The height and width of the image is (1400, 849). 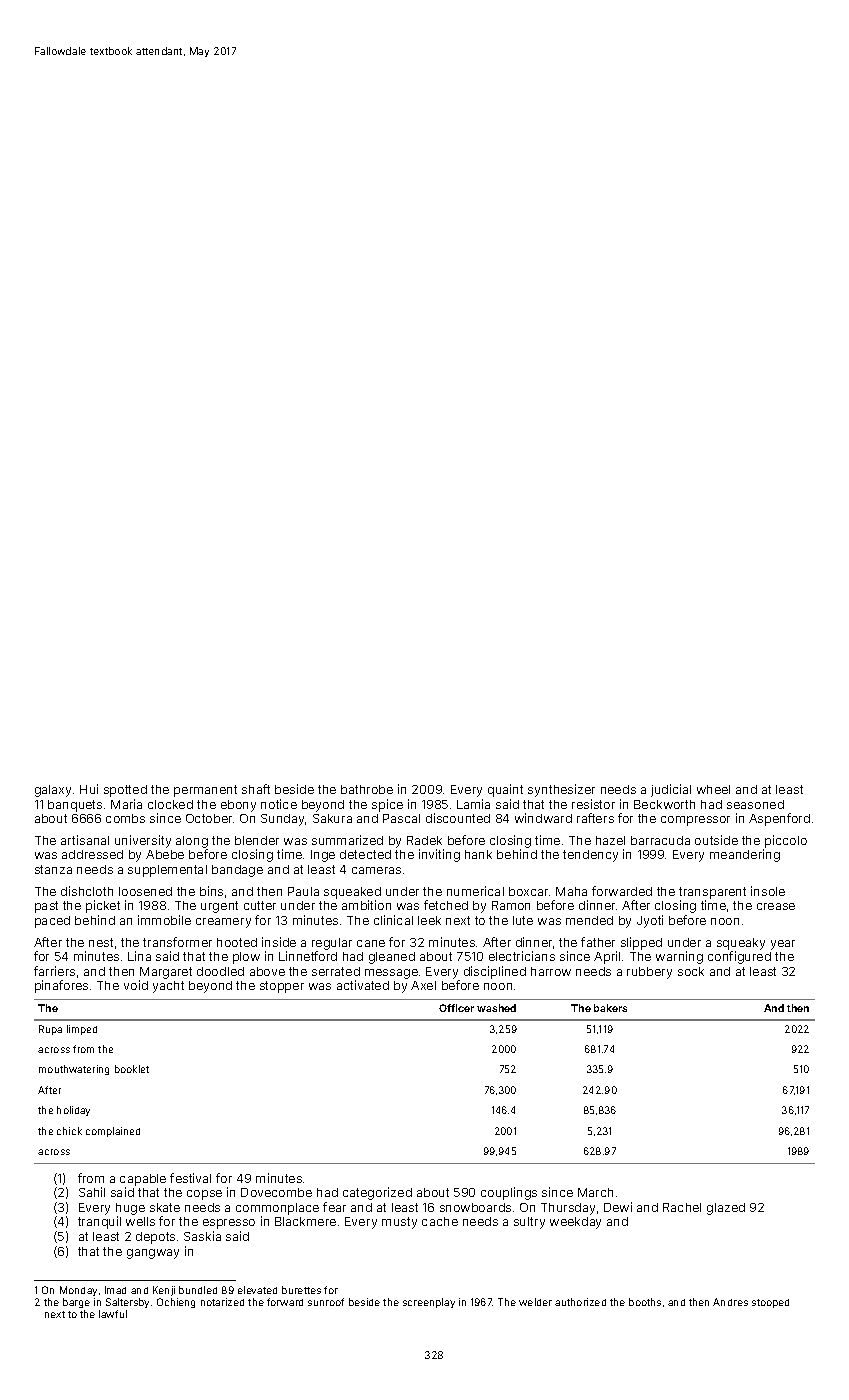 What do you see at coordinates (73, 1111) in the image?
I see `holiday` at bounding box center [73, 1111].
